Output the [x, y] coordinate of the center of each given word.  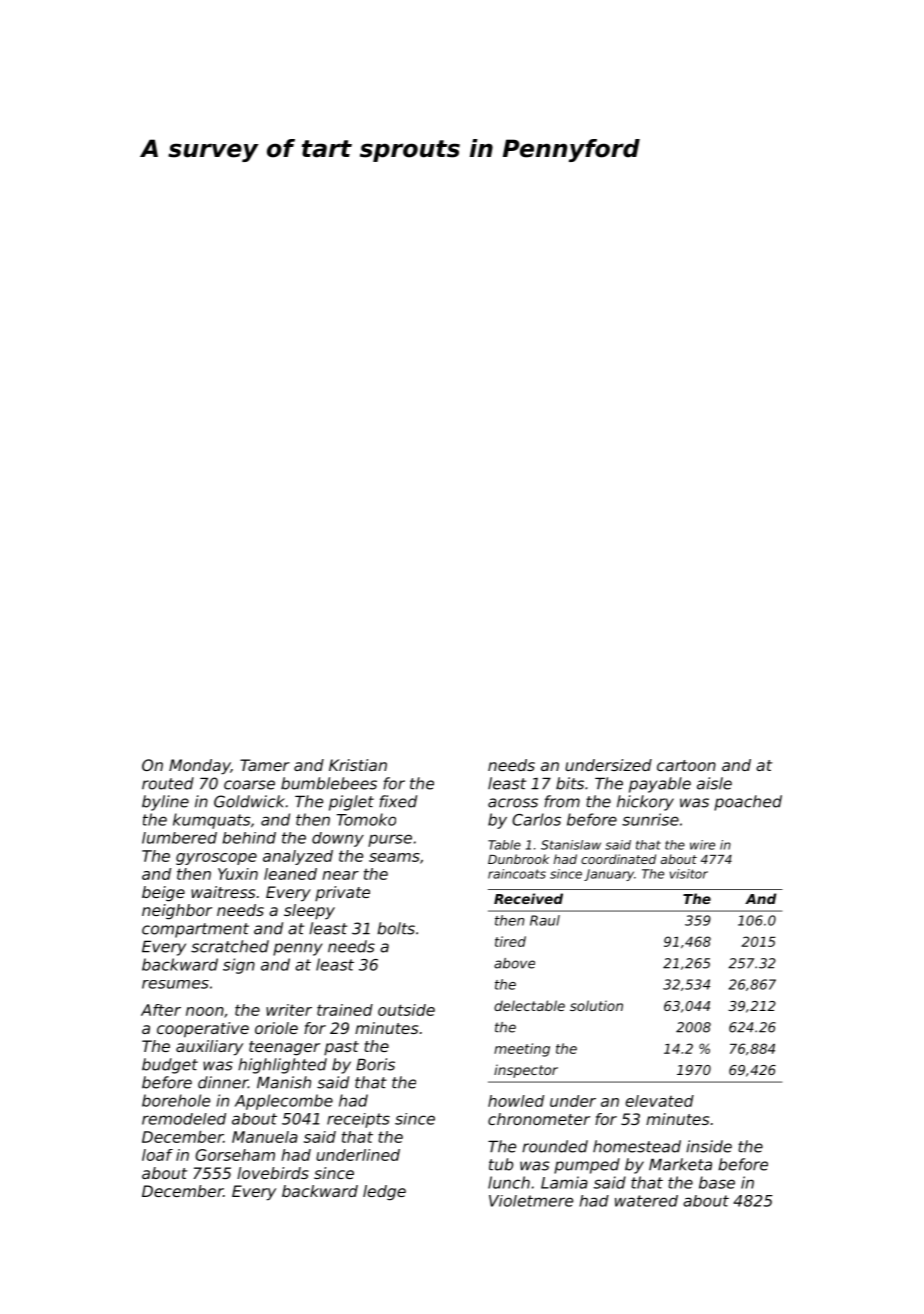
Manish [284, 1082]
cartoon [686, 765]
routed [168, 783]
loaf [157, 1155]
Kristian [358, 765]
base [717, 1182]
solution [596, 1005]
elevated [659, 1101]
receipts [358, 1120]
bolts [396, 928]
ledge [384, 1193]
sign [239, 966]
